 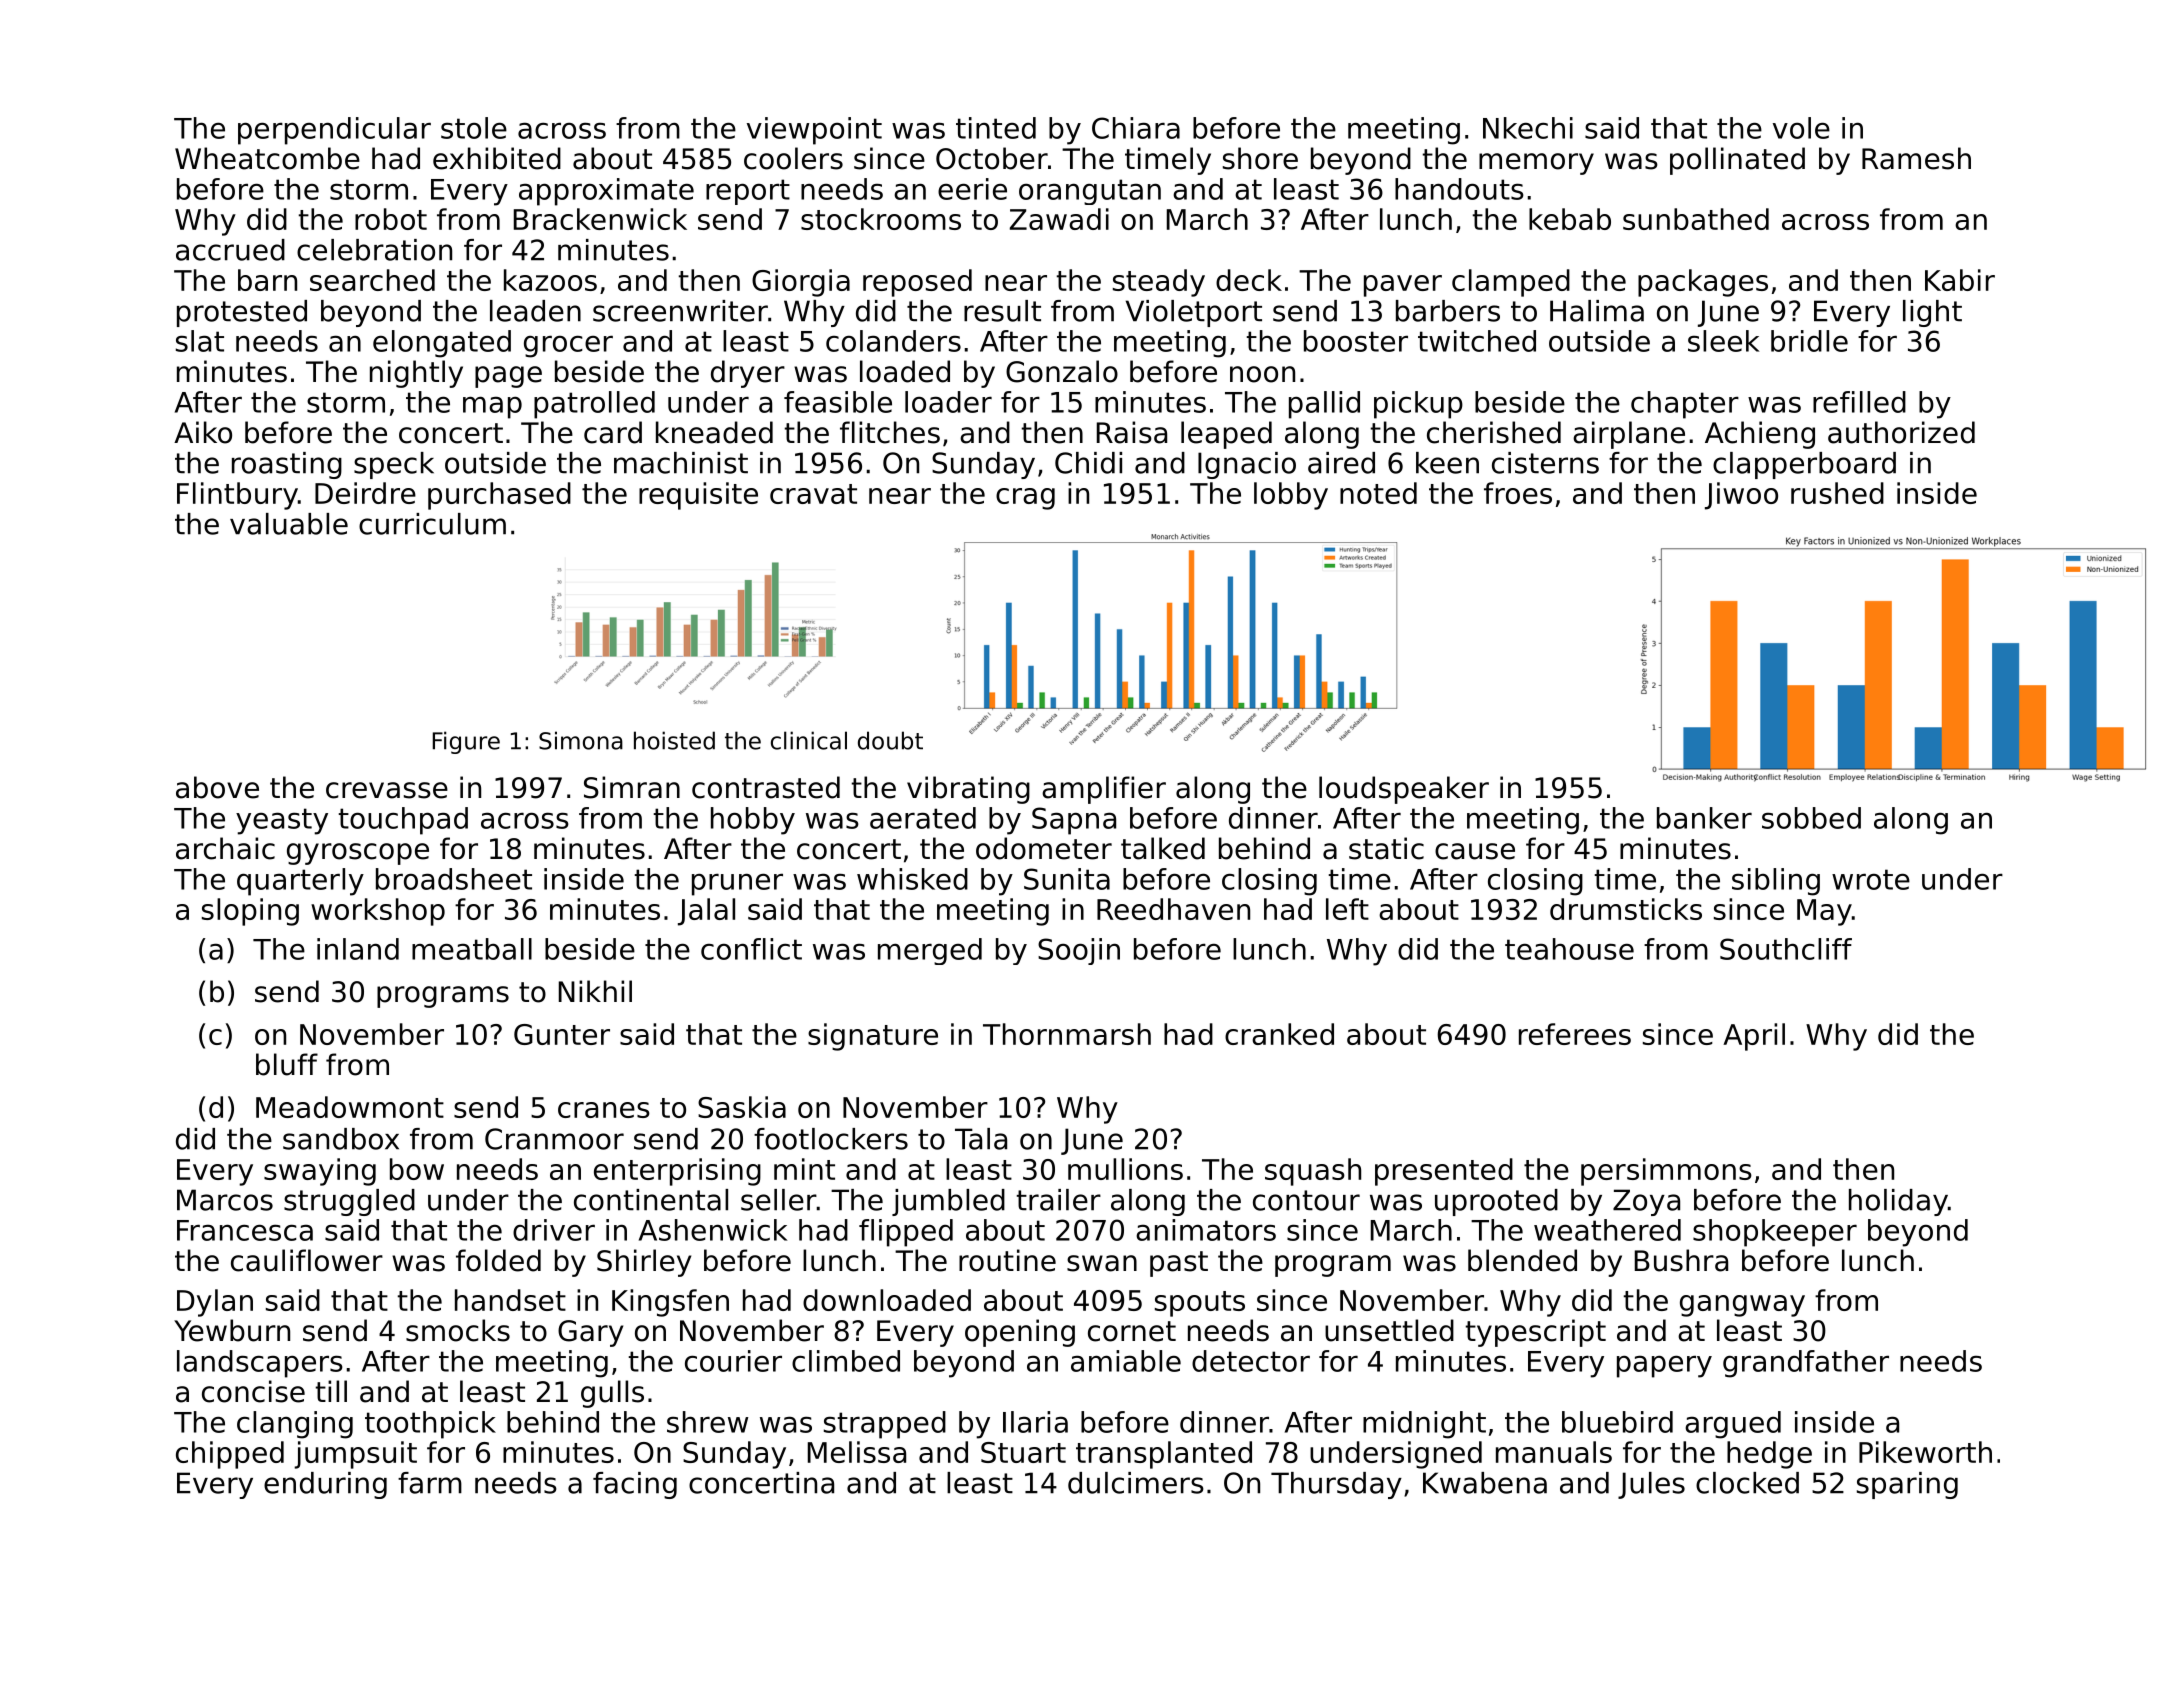 What do you see at coordinates (1126, 1361) in the document?
I see `amiable` at bounding box center [1126, 1361].
